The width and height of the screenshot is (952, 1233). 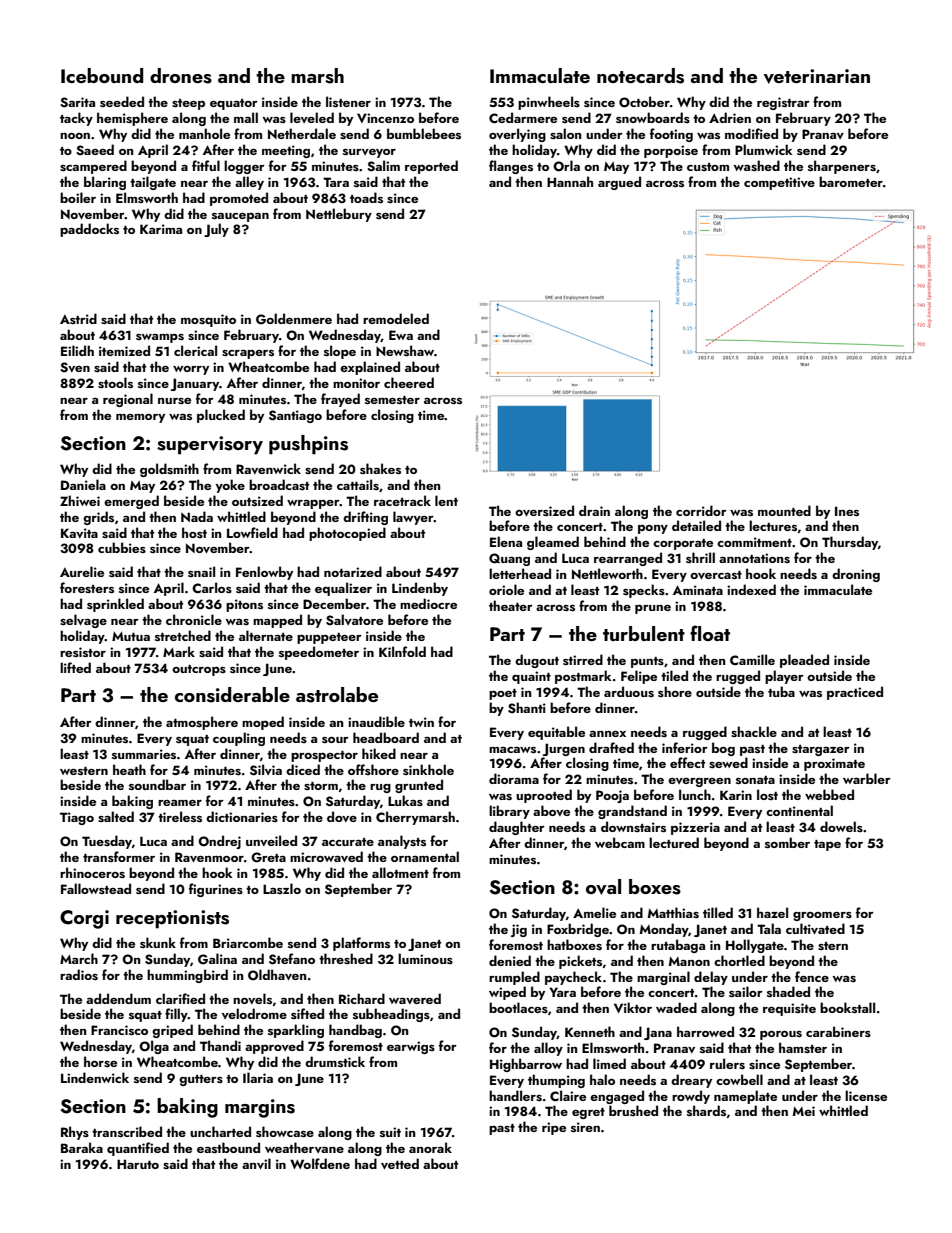 I want to click on remodeled, so click(x=396, y=318).
